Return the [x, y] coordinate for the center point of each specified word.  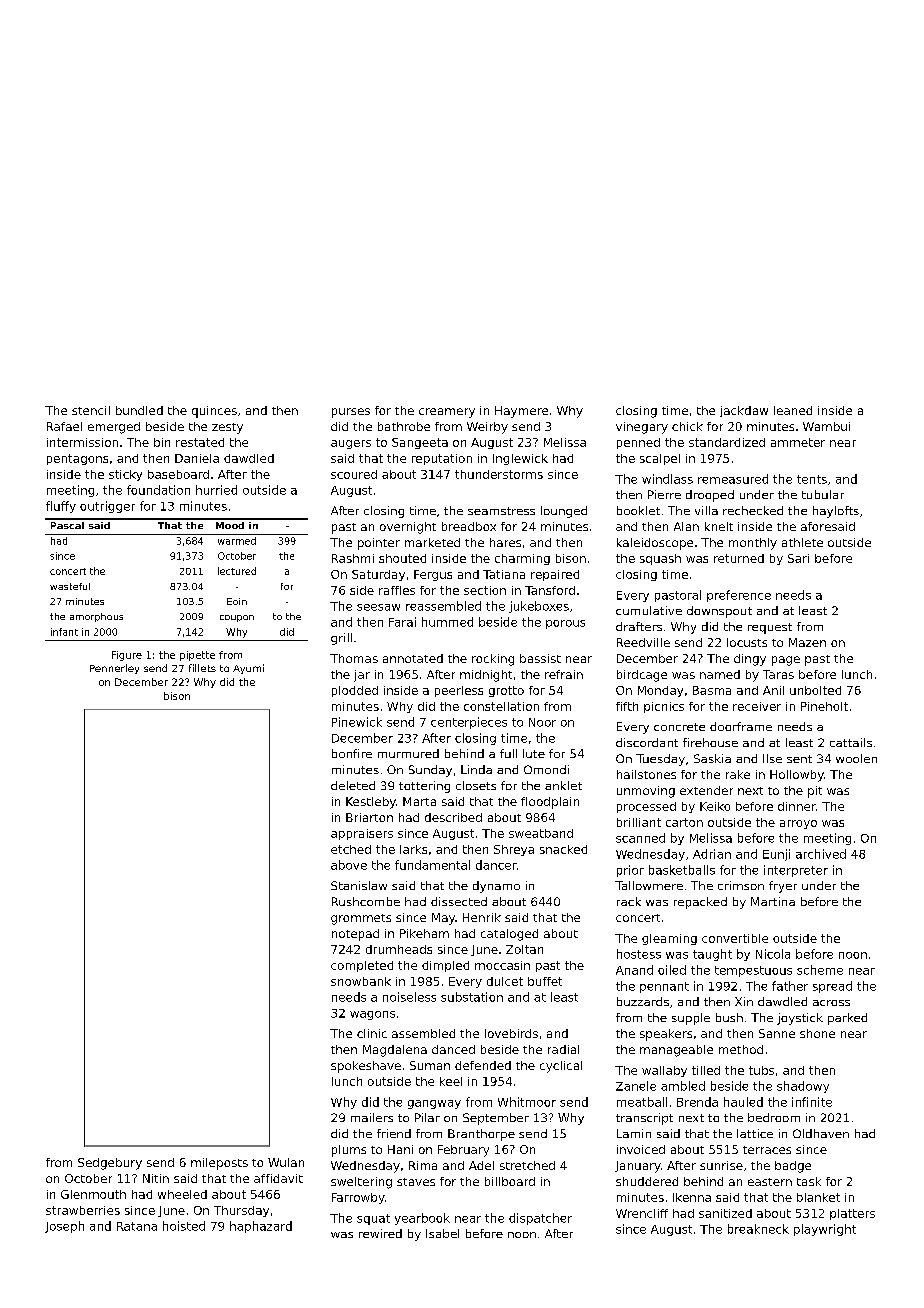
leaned [793, 410]
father [790, 986]
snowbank [361, 981]
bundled [139, 410]
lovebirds [511, 1033]
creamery [447, 413]
